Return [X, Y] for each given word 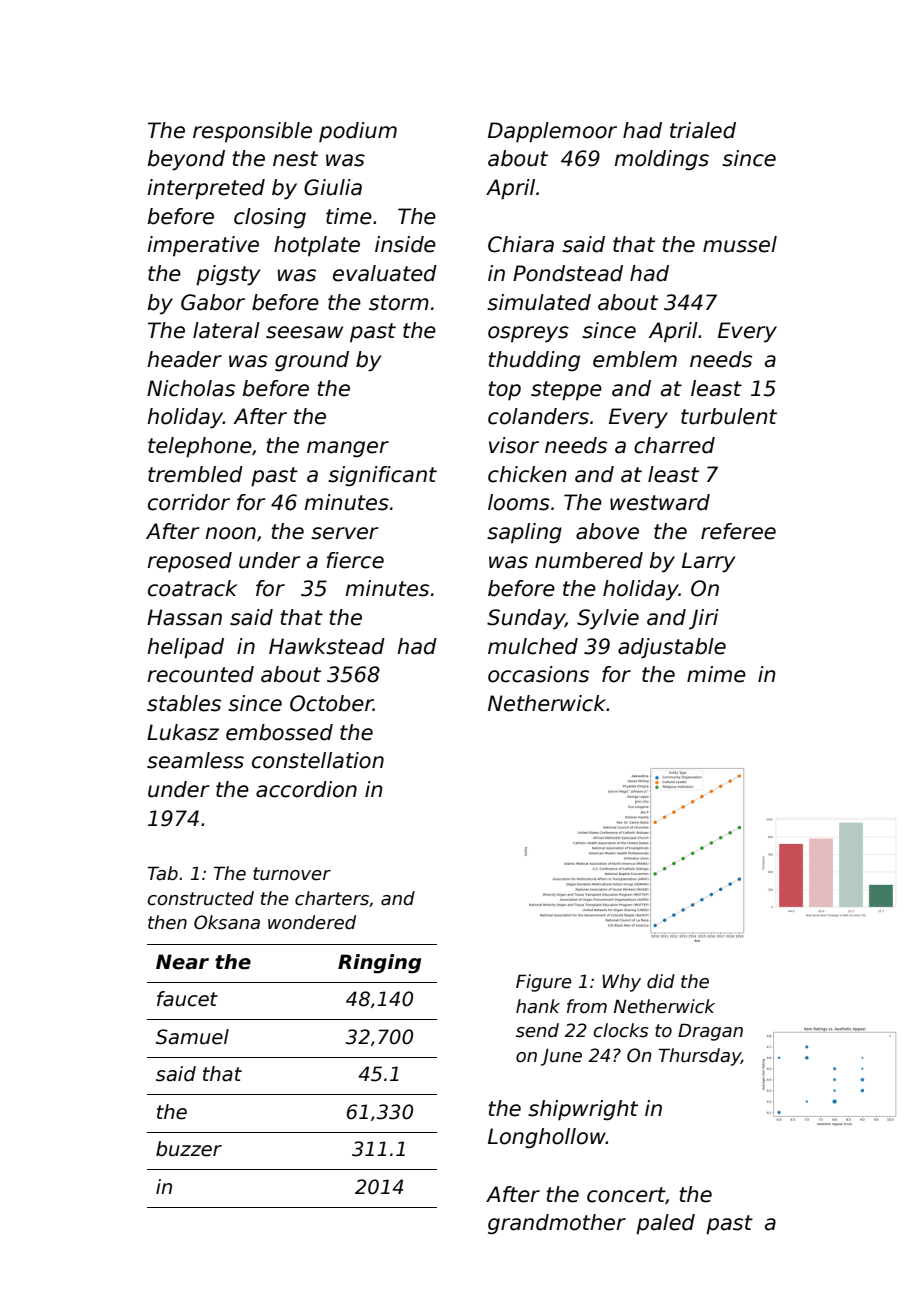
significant [382, 476]
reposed [189, 562]
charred [674, 445]
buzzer [189, 1149]
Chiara [521, 244]
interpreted [206, 189]
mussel [740, 244]
